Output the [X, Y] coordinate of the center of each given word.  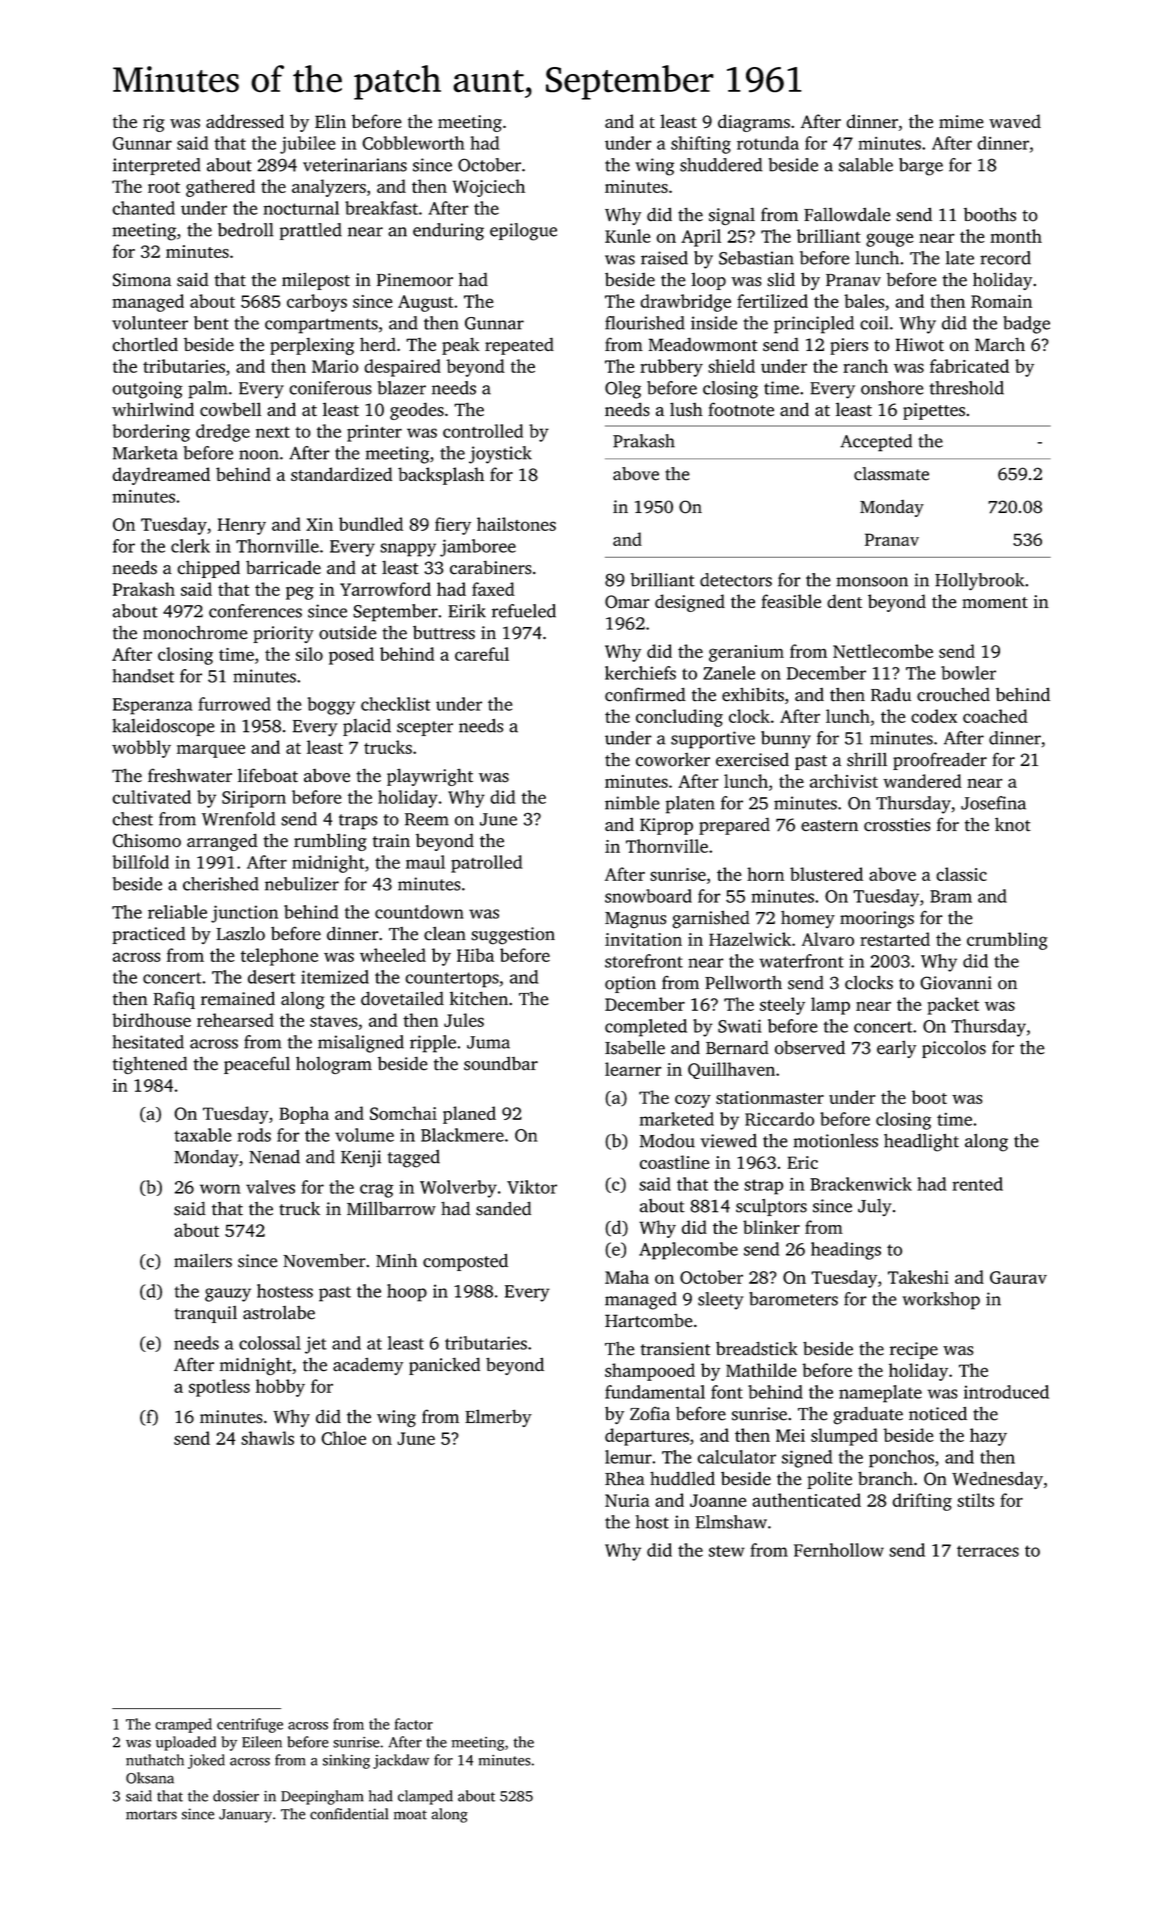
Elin [330, 121]
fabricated [969, 366]
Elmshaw [731, 1522]
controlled [483, 431]
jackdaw [401, 1761]
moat [410, 1815]
